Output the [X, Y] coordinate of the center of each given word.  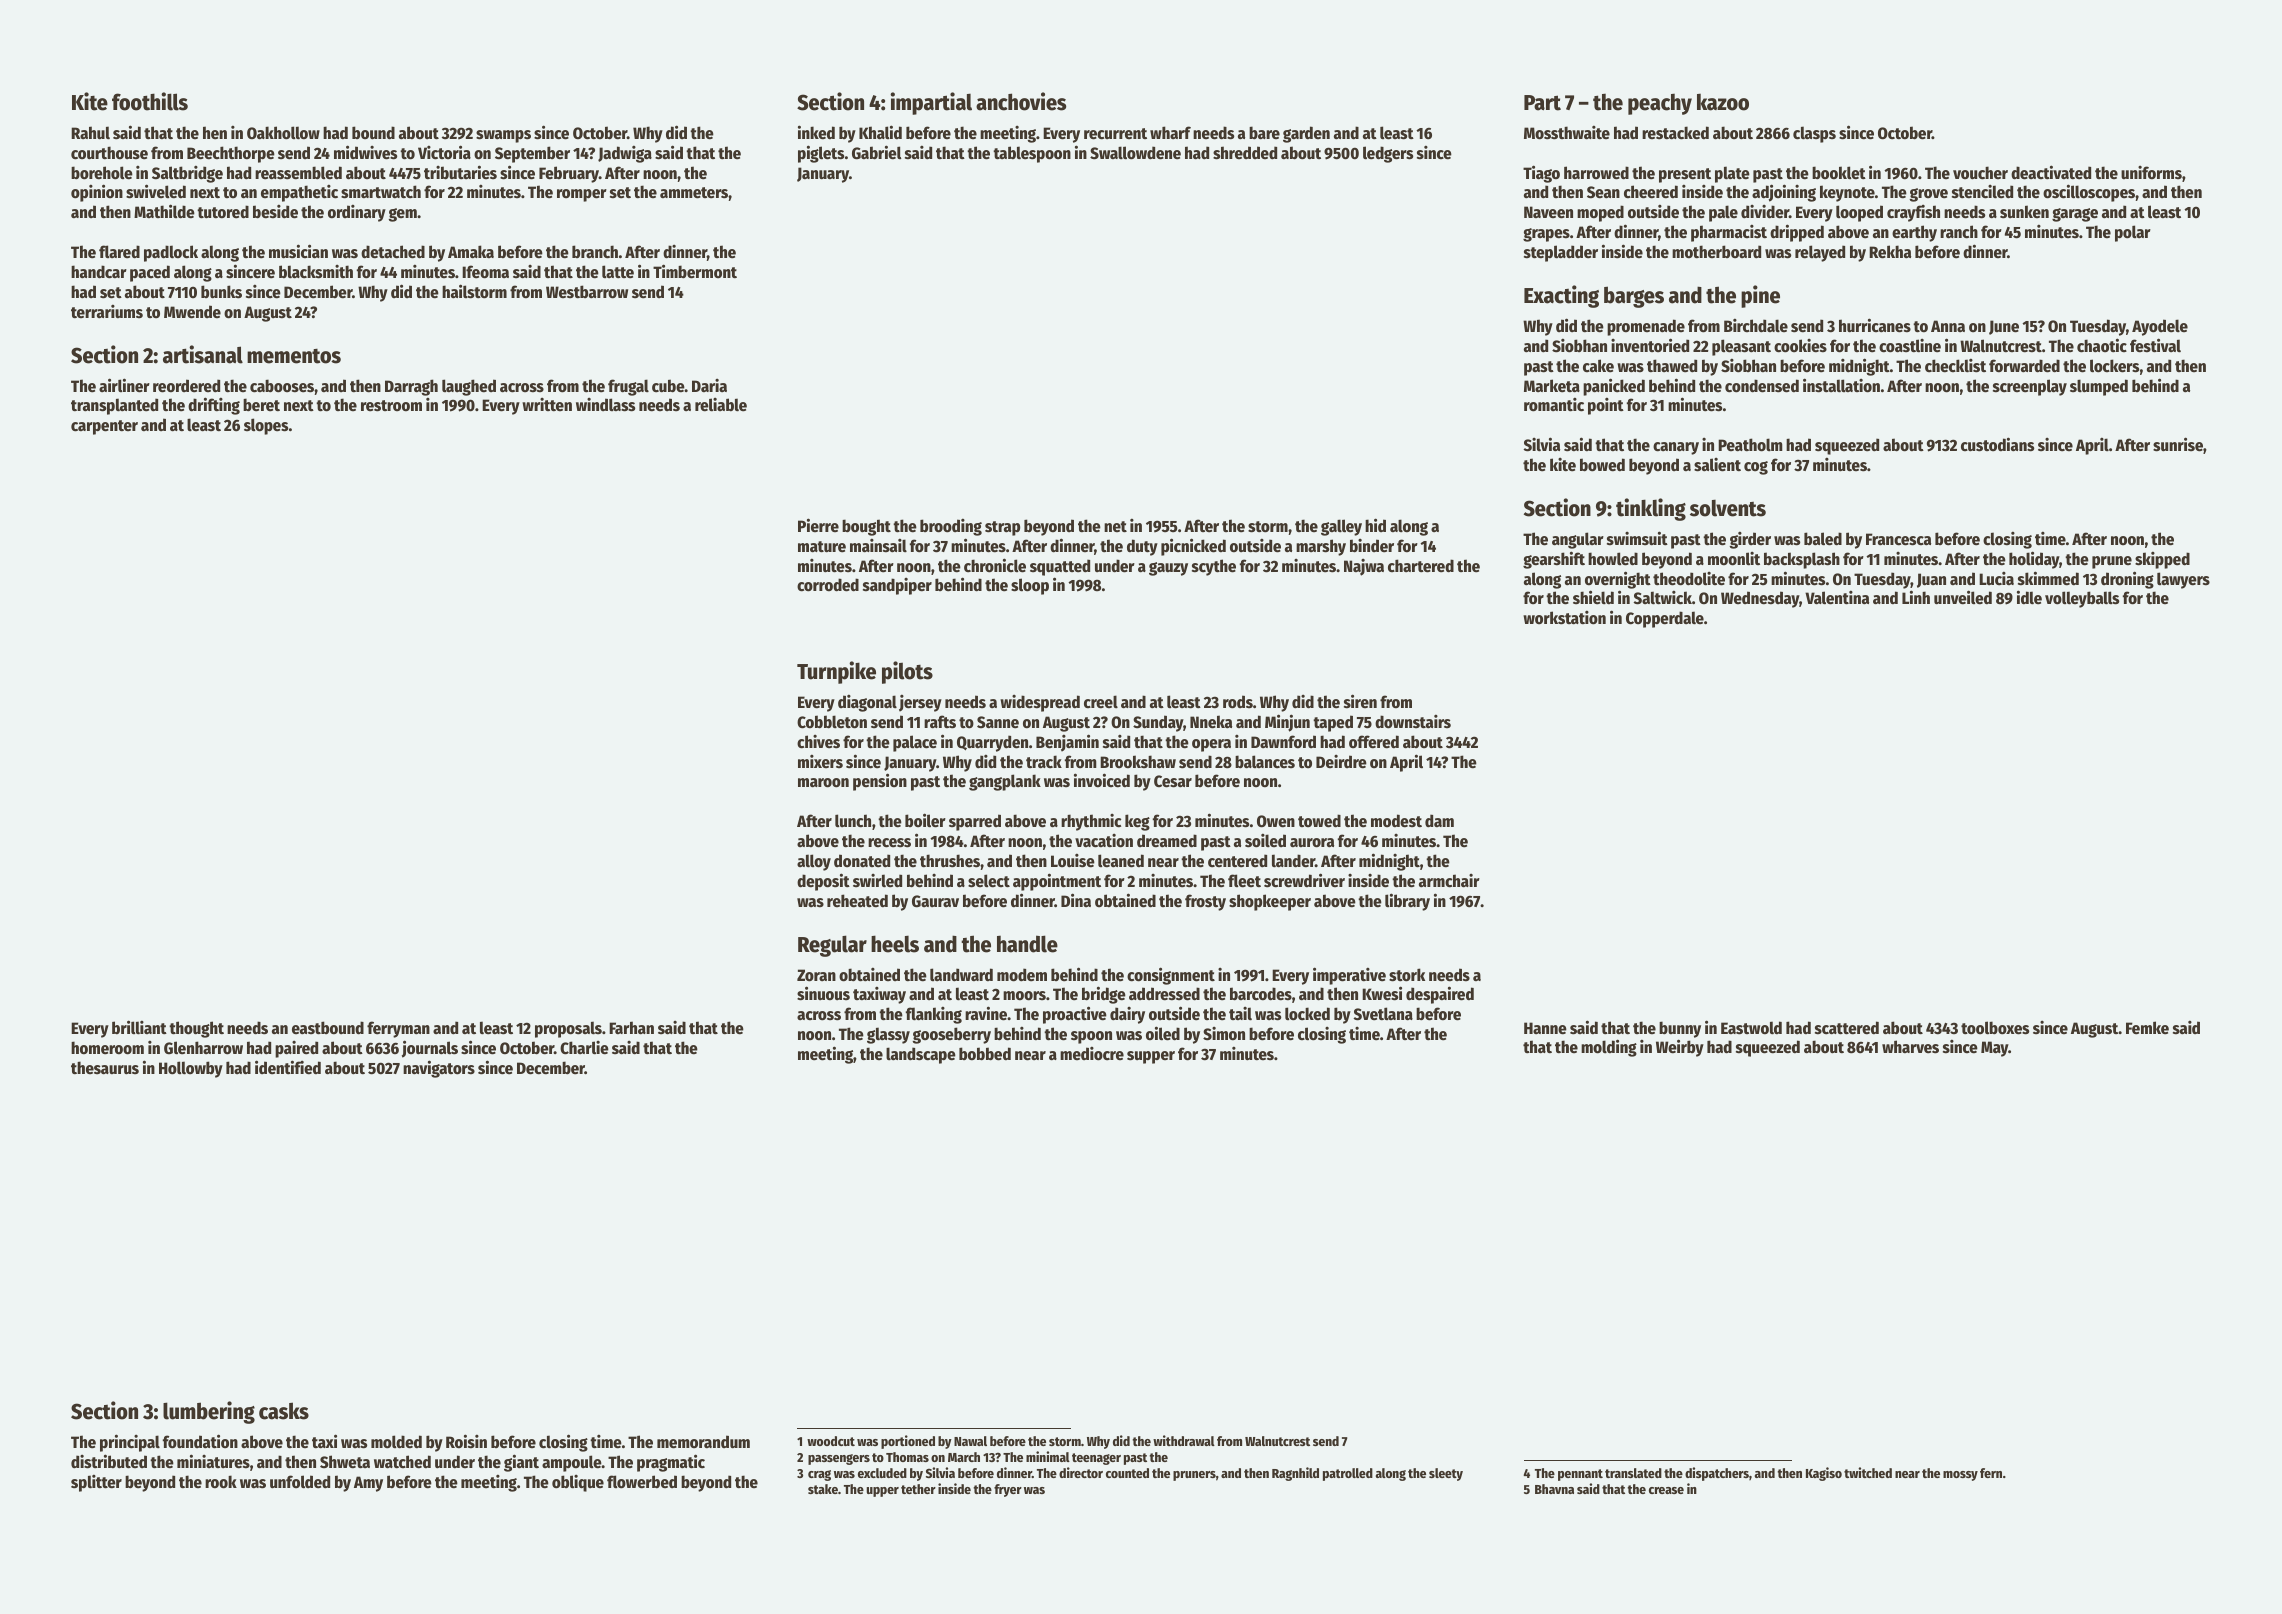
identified [288, 1067]
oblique [578, 1483]
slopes [266, 426]
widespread [1040, 703]
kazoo [1723, 102]
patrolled [1348, 1474]
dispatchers [1717, 1474]
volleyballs [2082, 599]
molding [1609, 1048]
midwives [365, 152]
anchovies [1021, 101]
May [1994, 1049]
